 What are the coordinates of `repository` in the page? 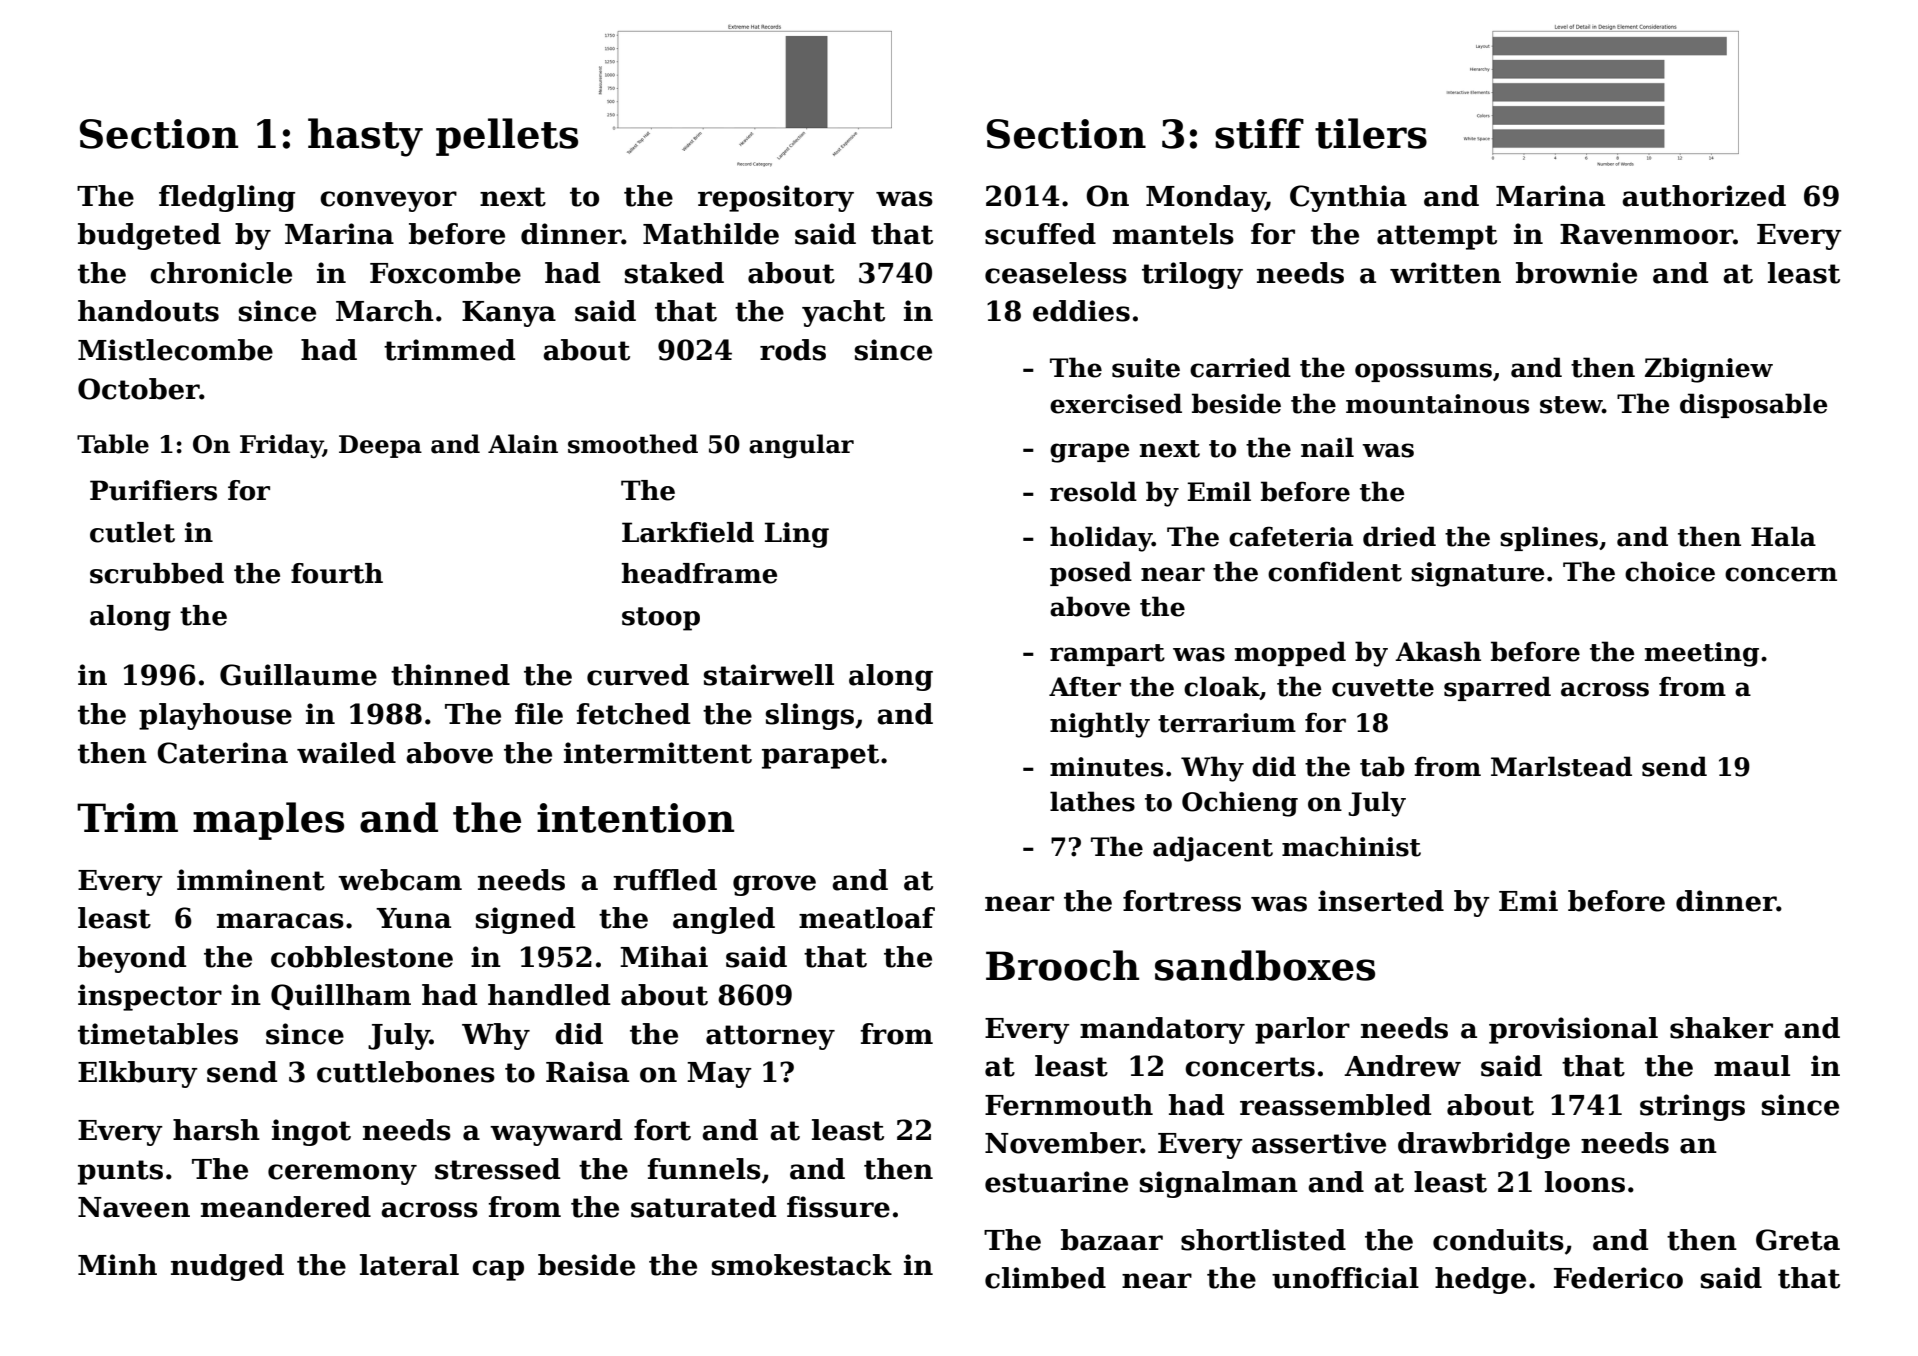 It's located at (776, 198).
